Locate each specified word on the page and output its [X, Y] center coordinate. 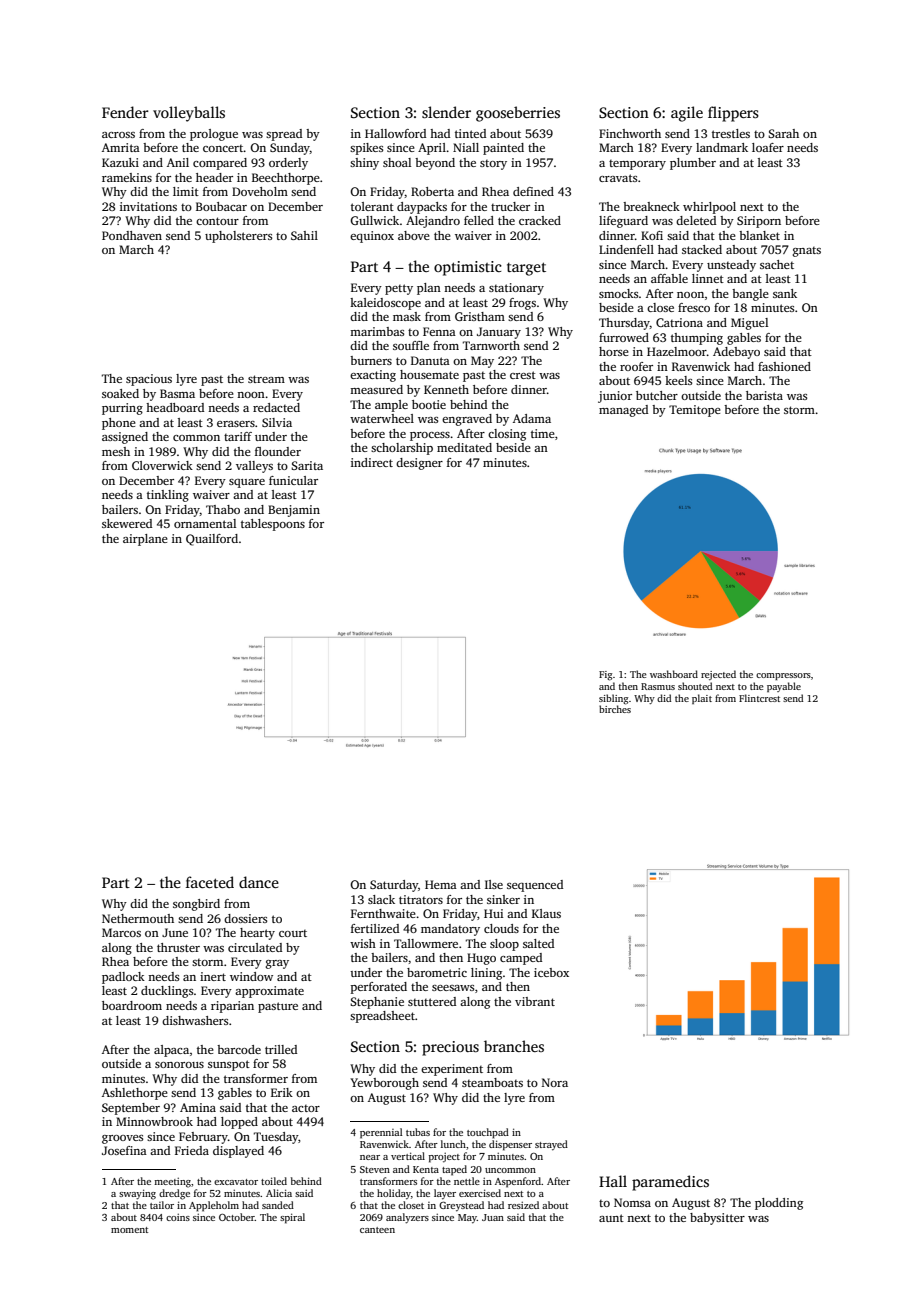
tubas [418, 1132]
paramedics [670, 1183]
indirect [372, 462]
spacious [149, 380]
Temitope [695, 411]
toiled [274, 1181]
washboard [674, 674]
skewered [127, 523]
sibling [613, 699]
